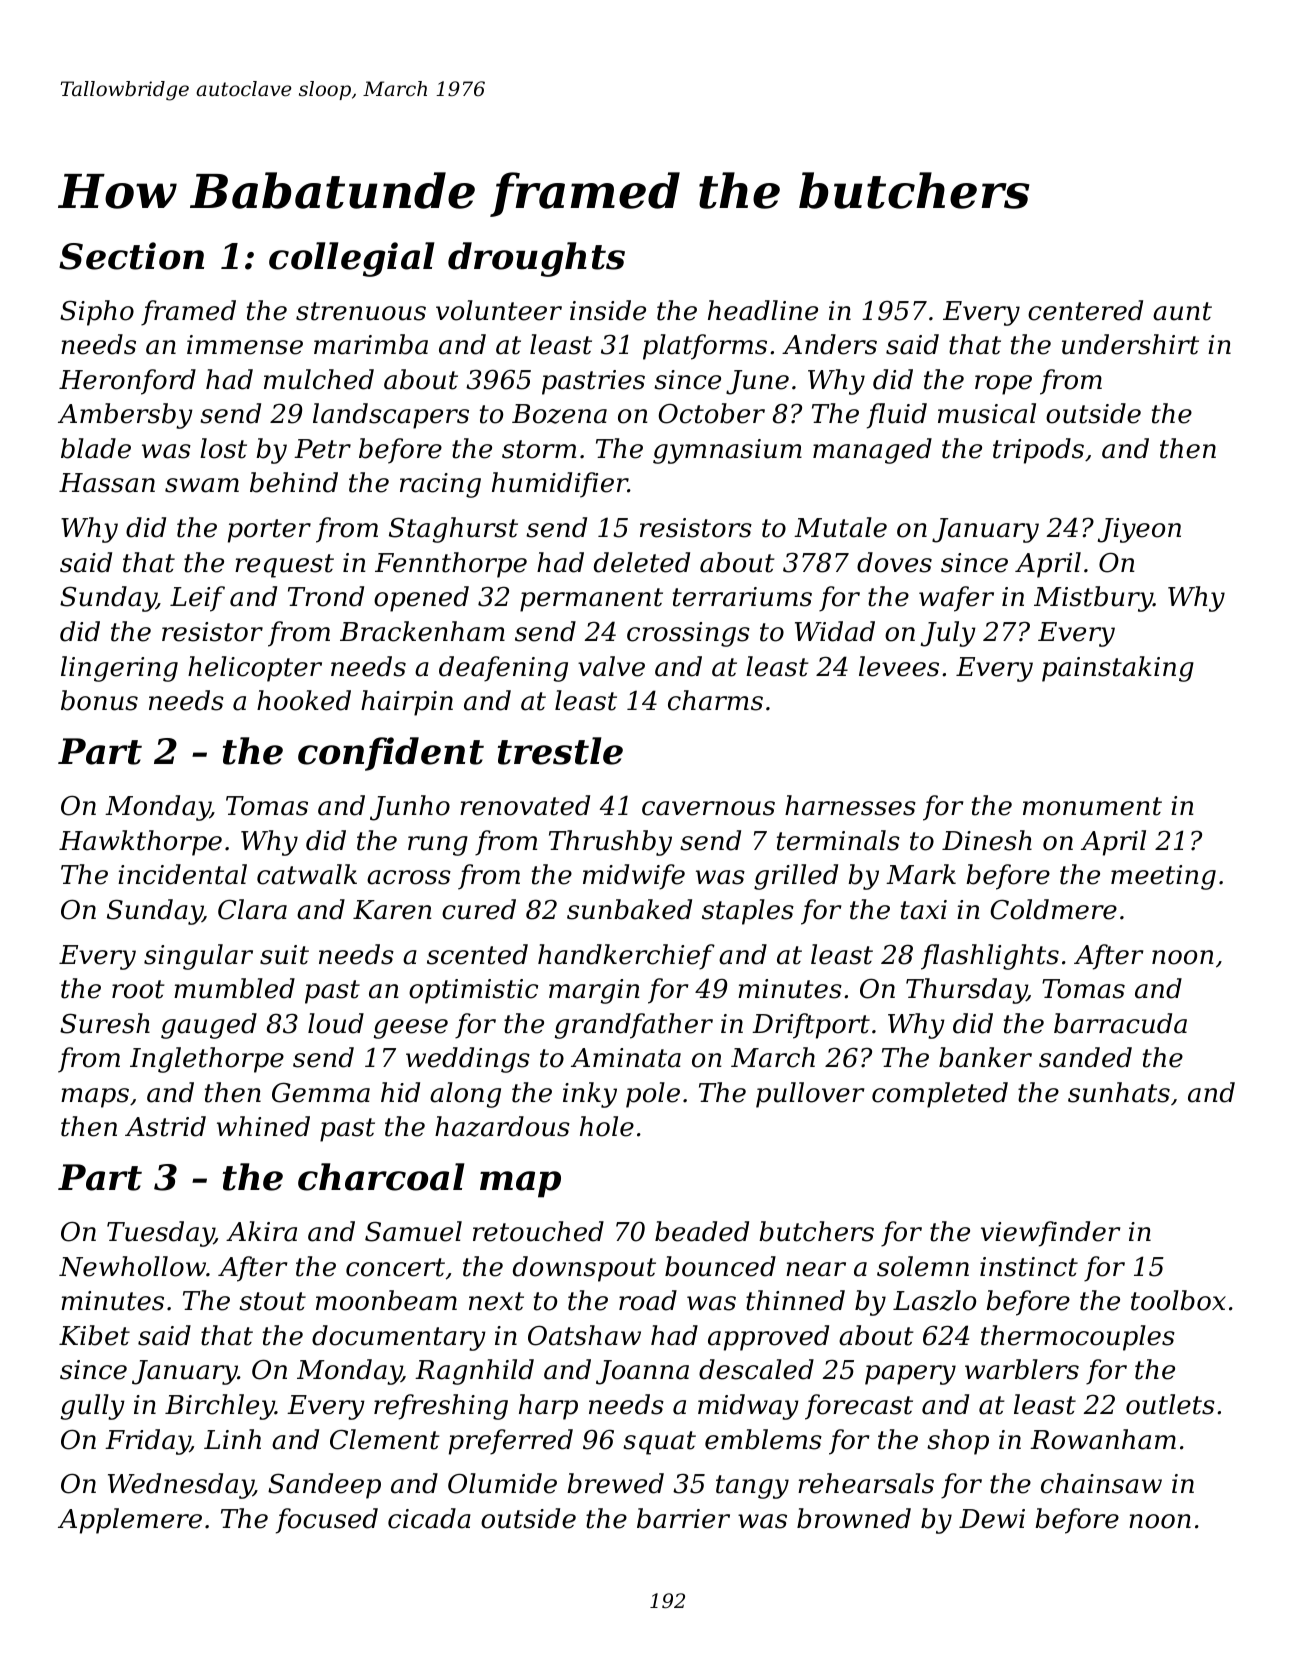  I want to click on painstaking, so click(1118, 669).
